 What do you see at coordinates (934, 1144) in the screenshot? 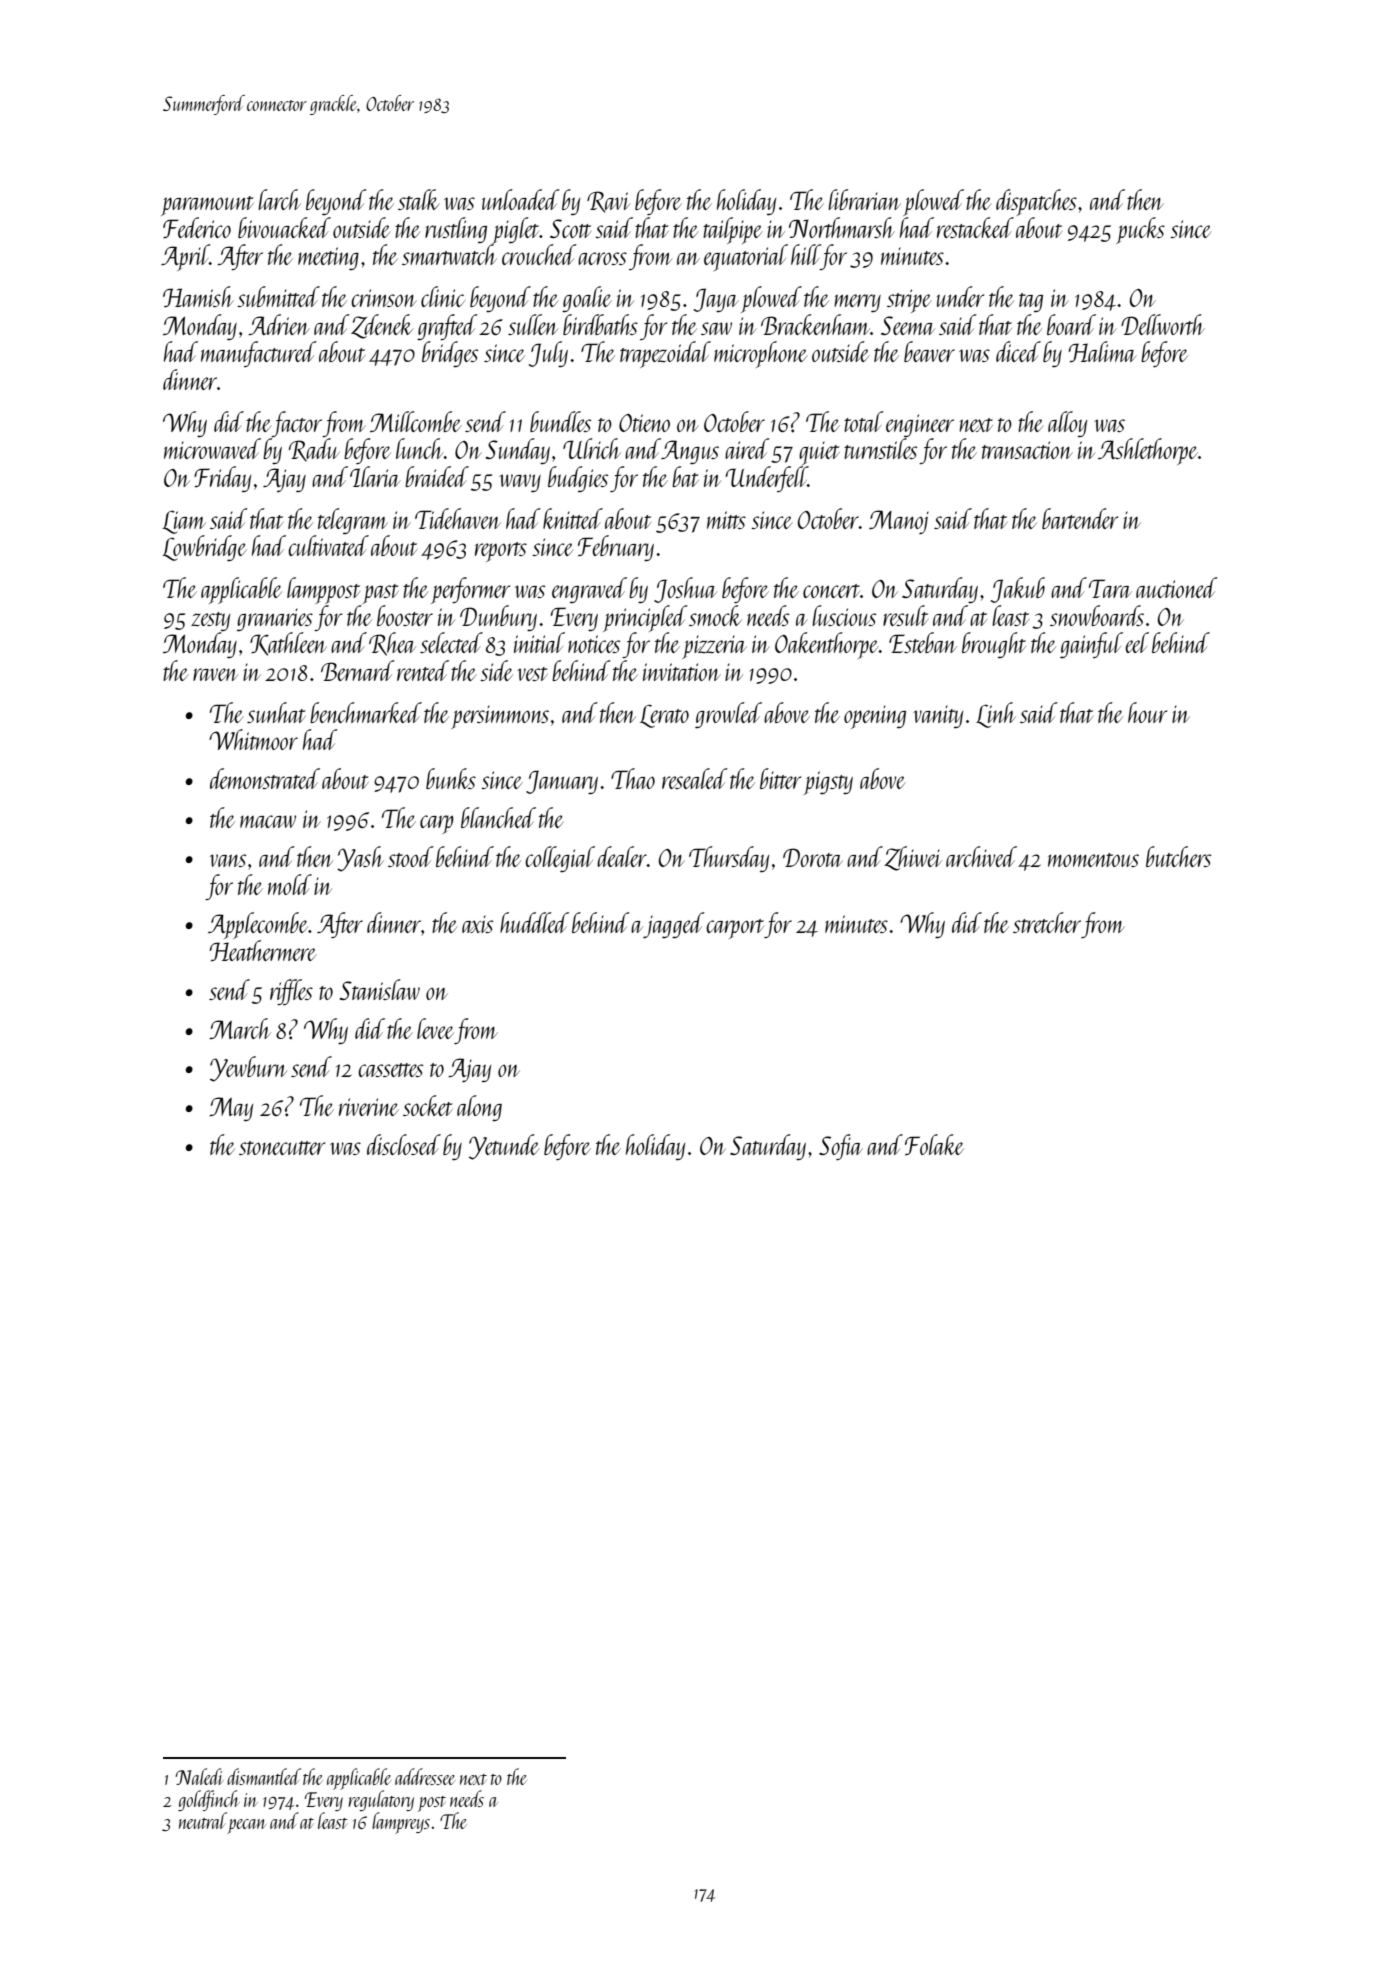
I see `Folake` at bounding box center [934, 1144].
